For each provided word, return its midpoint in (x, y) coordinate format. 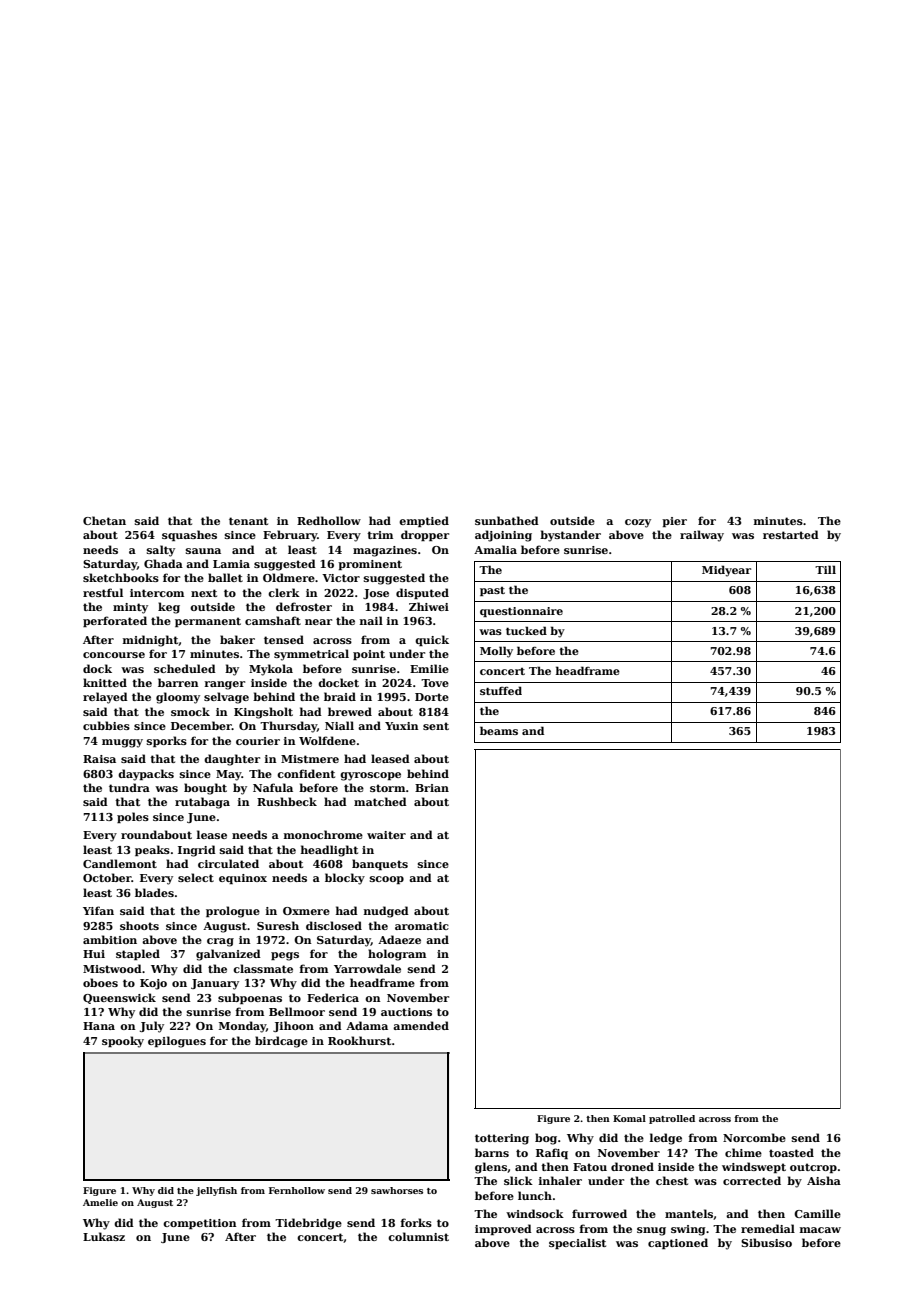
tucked (526, 630)
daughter (232, 760)
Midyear (726, 571)
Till (825, 569)
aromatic (422, 926)
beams (499, 730)
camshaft (273, 620)
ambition (110, 939)
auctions (406, 1012)
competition (200, 1224)
